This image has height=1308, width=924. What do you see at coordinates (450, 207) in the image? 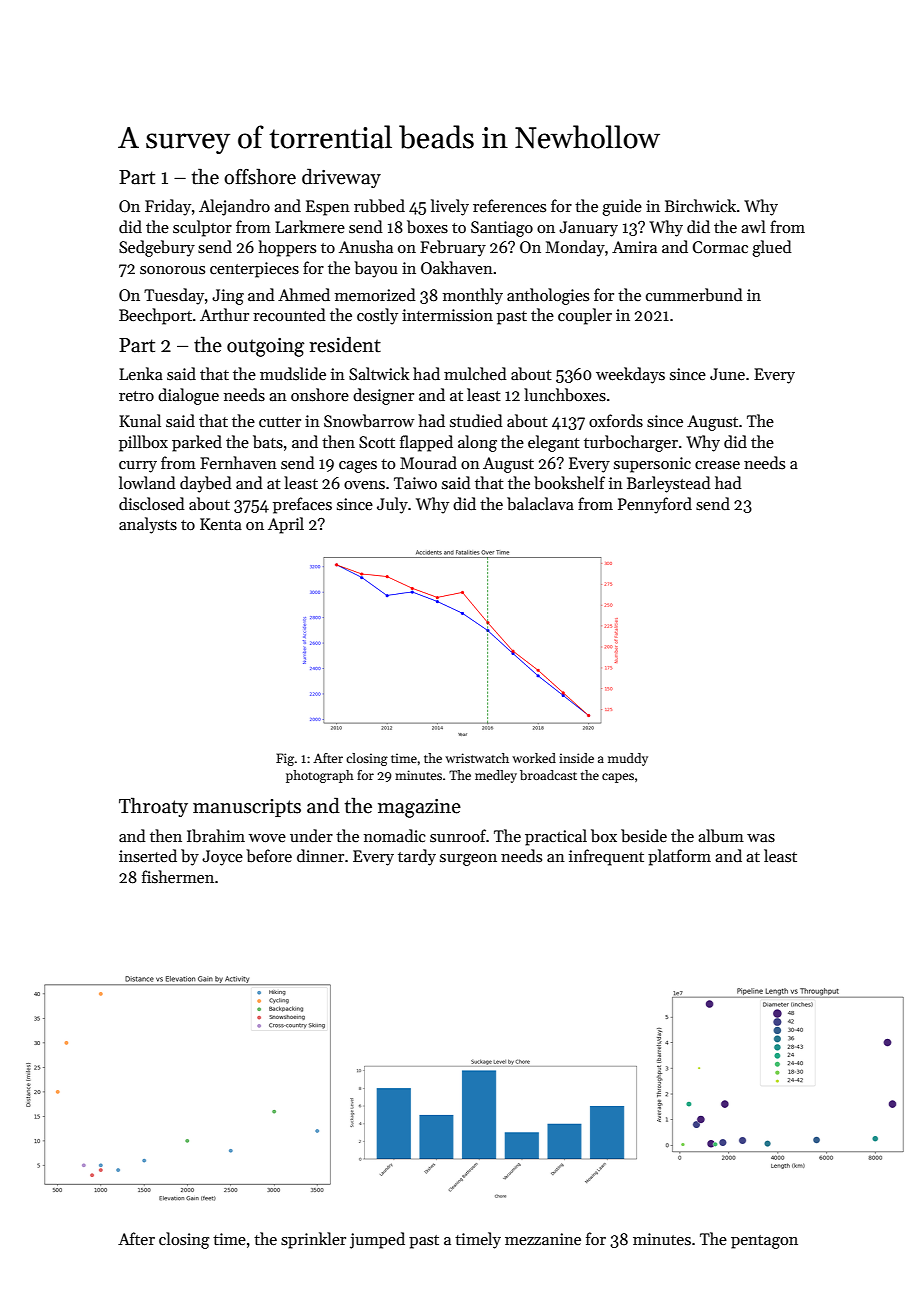
I see `lively` at bounding box center [450, 207].
